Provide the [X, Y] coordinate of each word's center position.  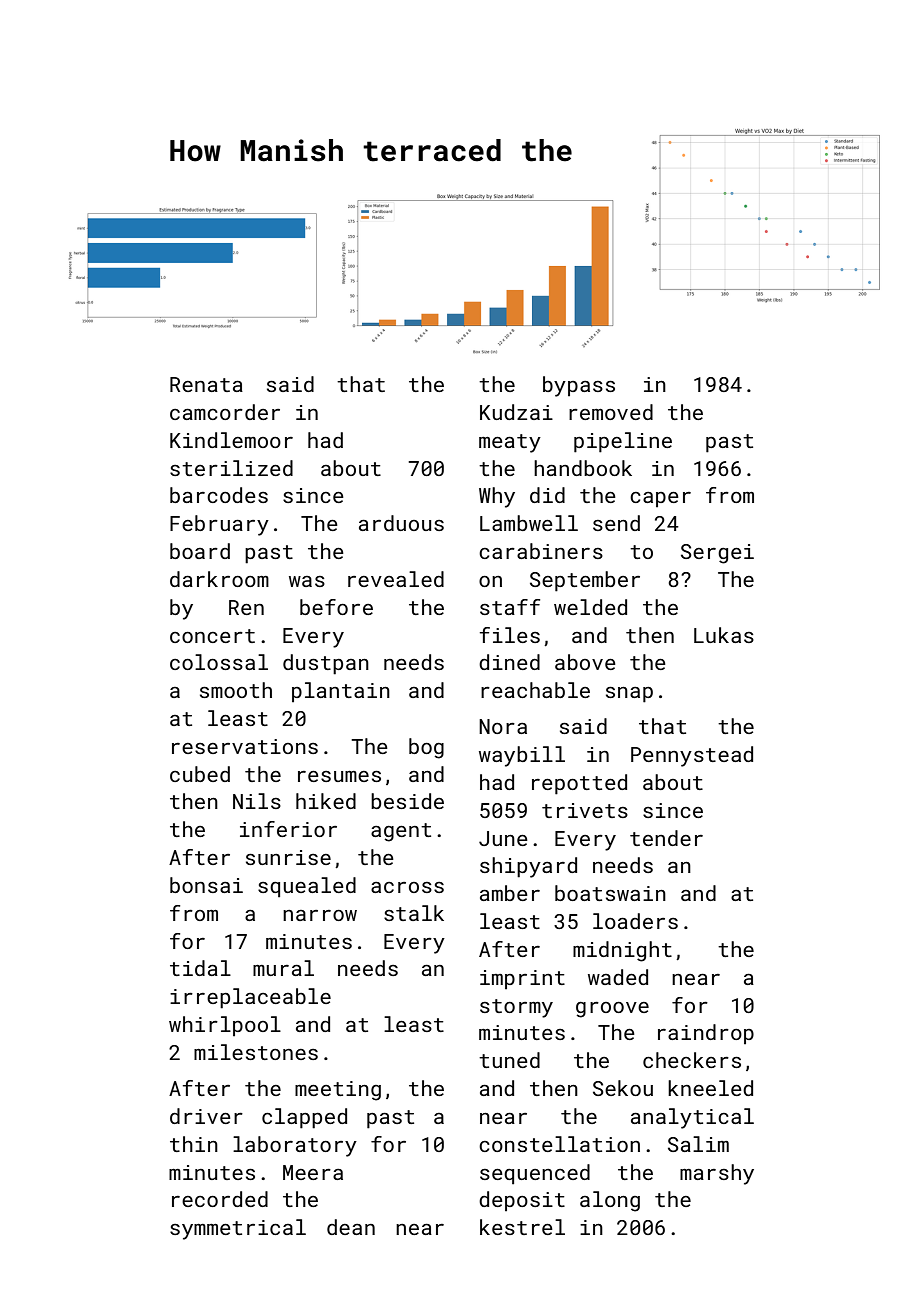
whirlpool [225, 1026]
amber [510, 893]
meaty [510, 443]
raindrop [706, 1034]
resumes [339, 776]
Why [497, 497]
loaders [635, 921]
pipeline [623, 442]
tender [666, 838]
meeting [338, 1091]
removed [611, 412]
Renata [206, 384]
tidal [200, 968]
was [307, 581]
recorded [220, 1199]
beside [407, 801]
